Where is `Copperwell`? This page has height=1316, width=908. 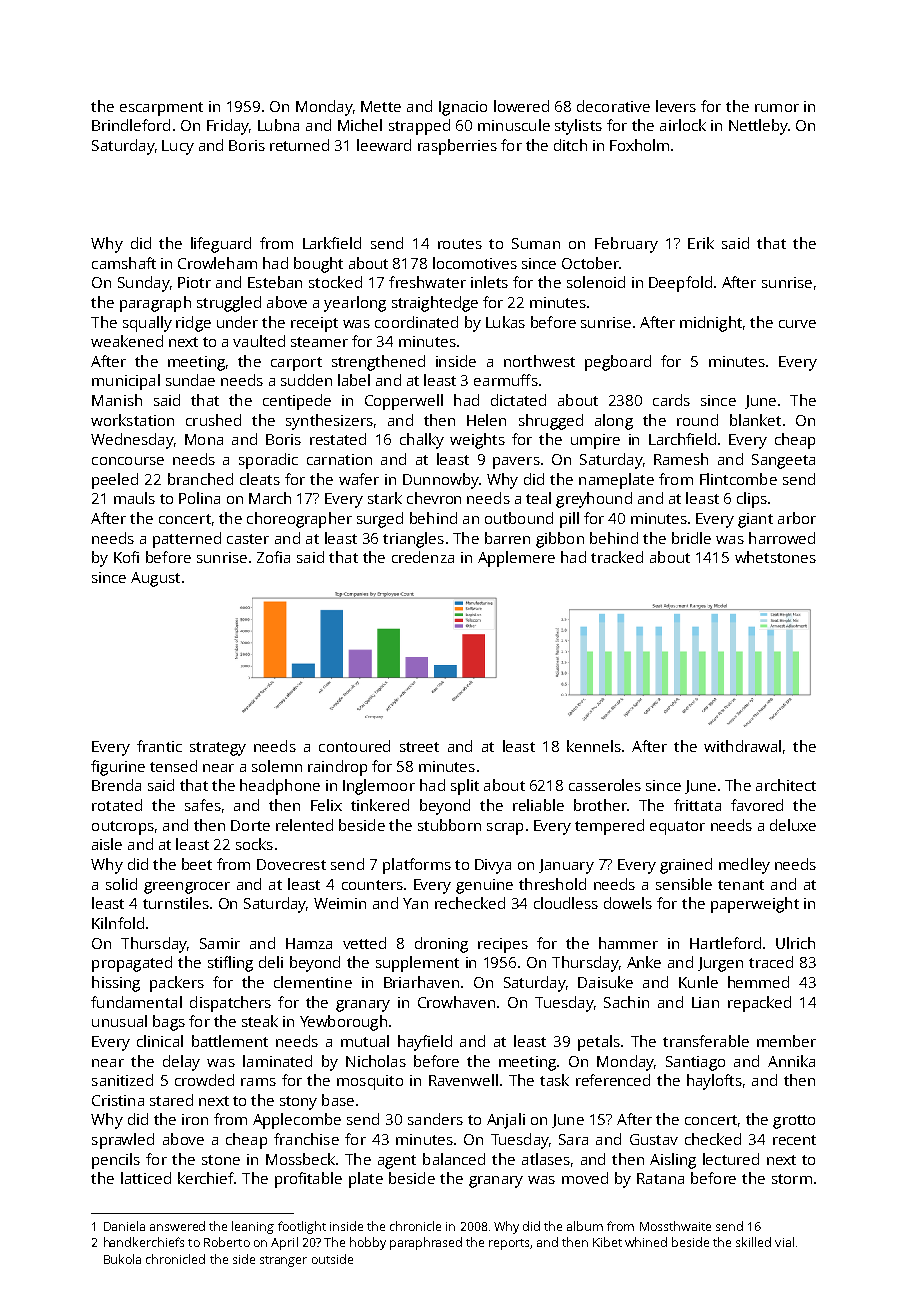 Copperwell is located at coordinates (404, 402).
